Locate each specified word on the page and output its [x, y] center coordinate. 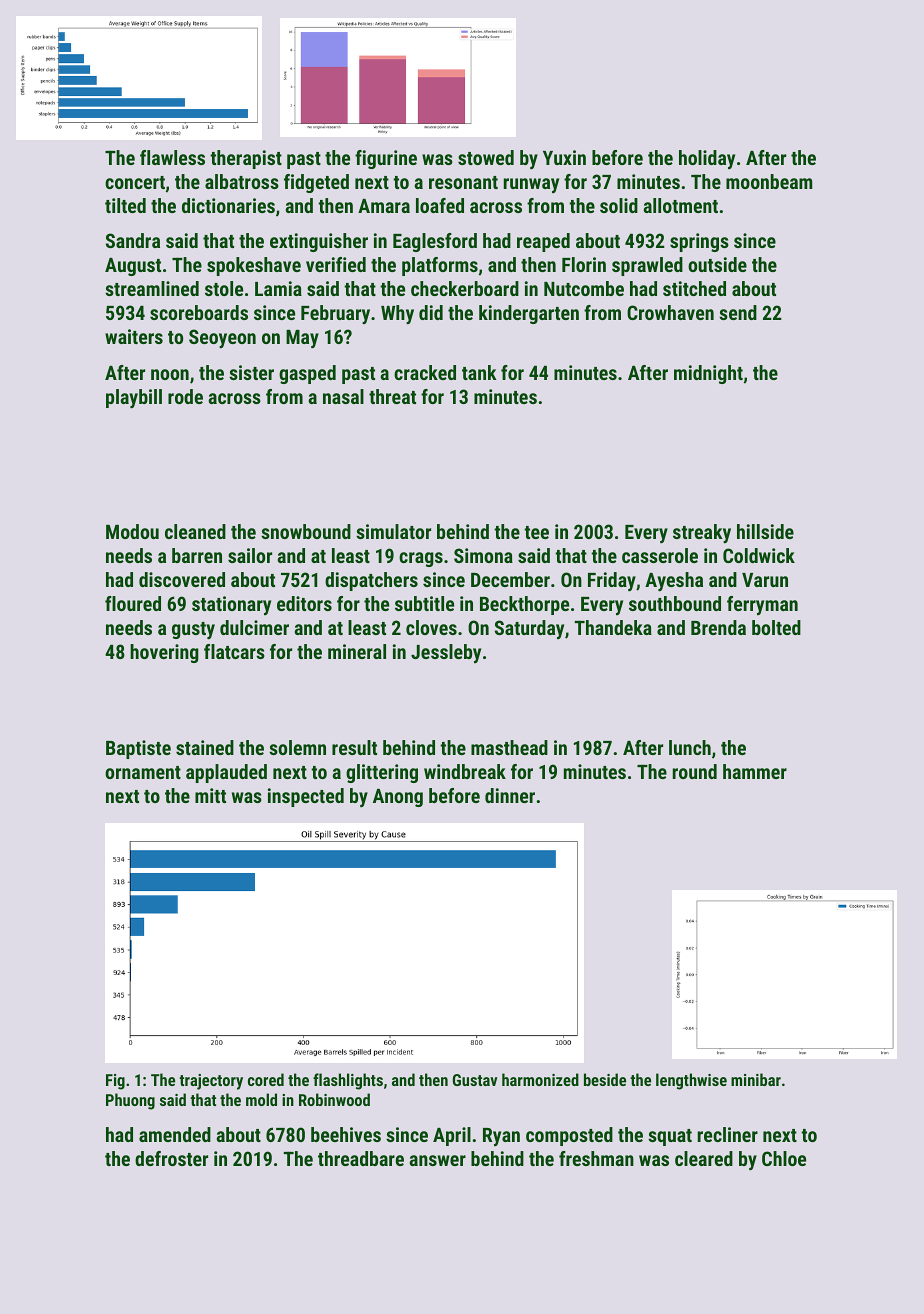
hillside [765, 531]
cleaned [195, 531]
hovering [164, 653]
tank [479, 372]
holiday [707, 159]
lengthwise [691, 1081]
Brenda [718, 627]
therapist [246, 159]
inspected [306, 797]
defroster [171, 1158]
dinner [510, 795]
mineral [357, 651]
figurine [386, 159]
